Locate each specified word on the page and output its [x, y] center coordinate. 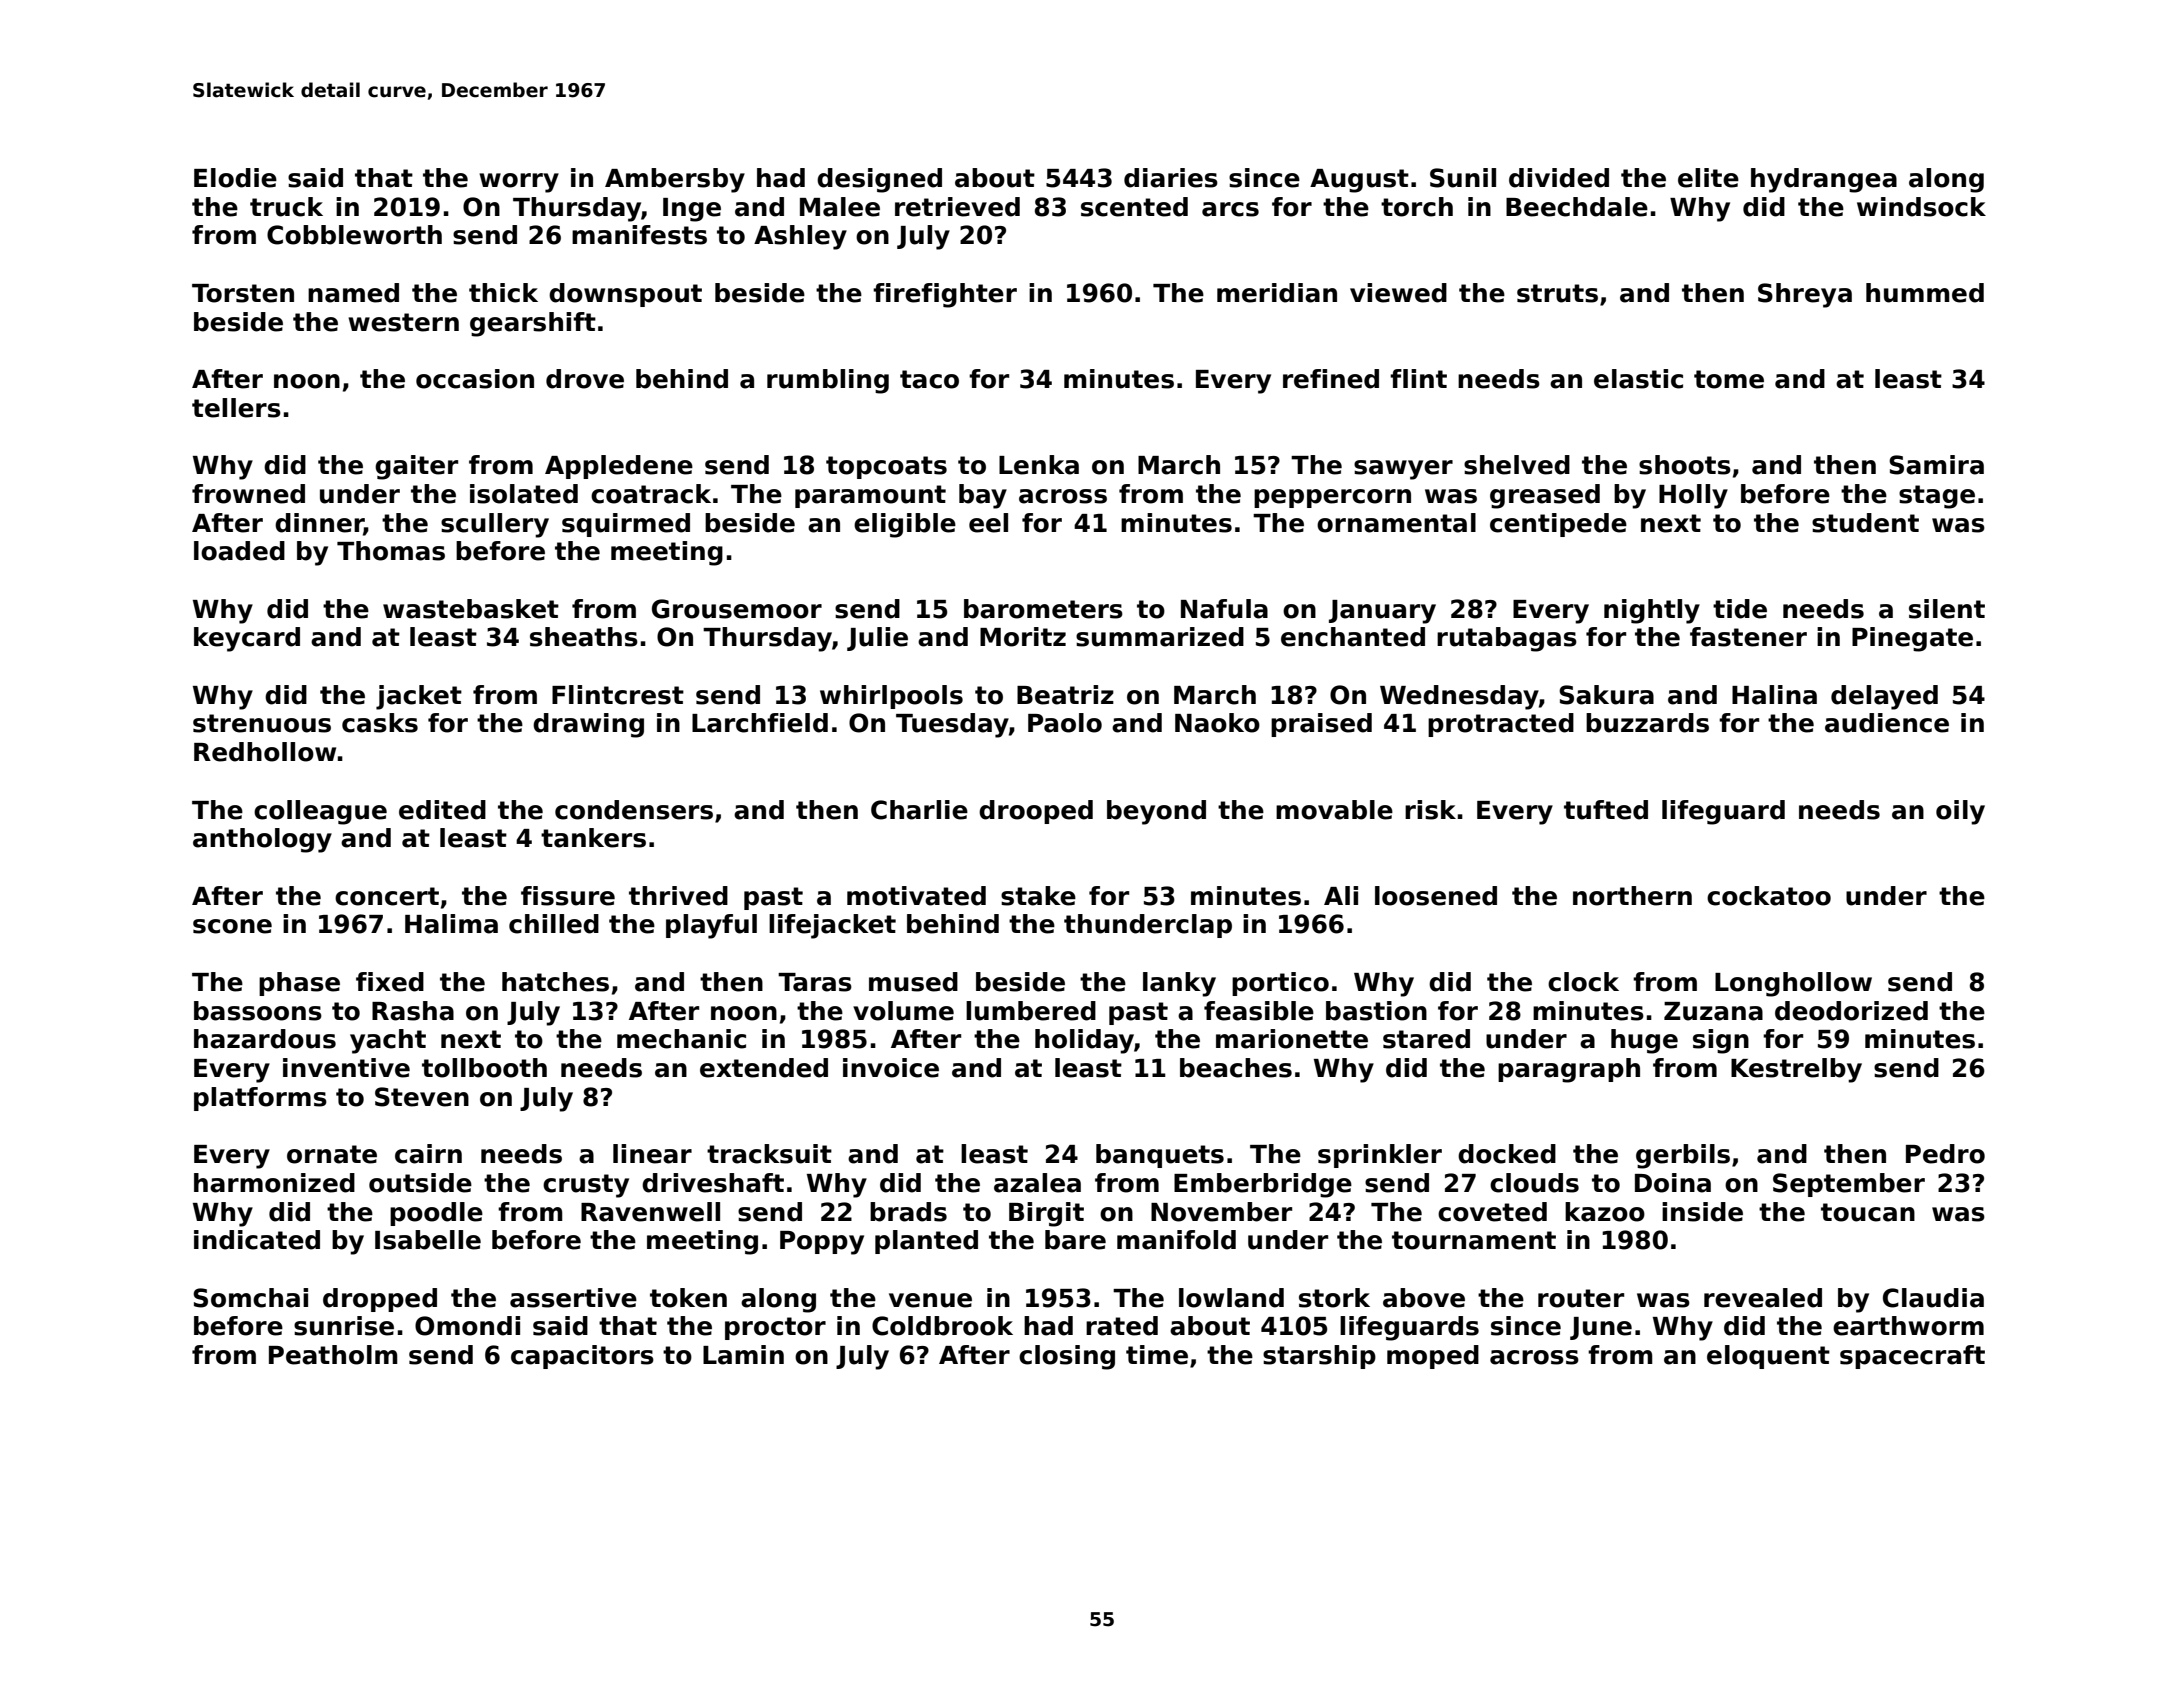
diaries [1171, 178]
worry [519, 183]
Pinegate [1912, 639]
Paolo [1065, 723]
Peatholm [333, 1355]
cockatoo [1769, 896]
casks [380, 723]
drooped [1036, 812]
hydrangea [1824, 180]
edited [442, 810]
